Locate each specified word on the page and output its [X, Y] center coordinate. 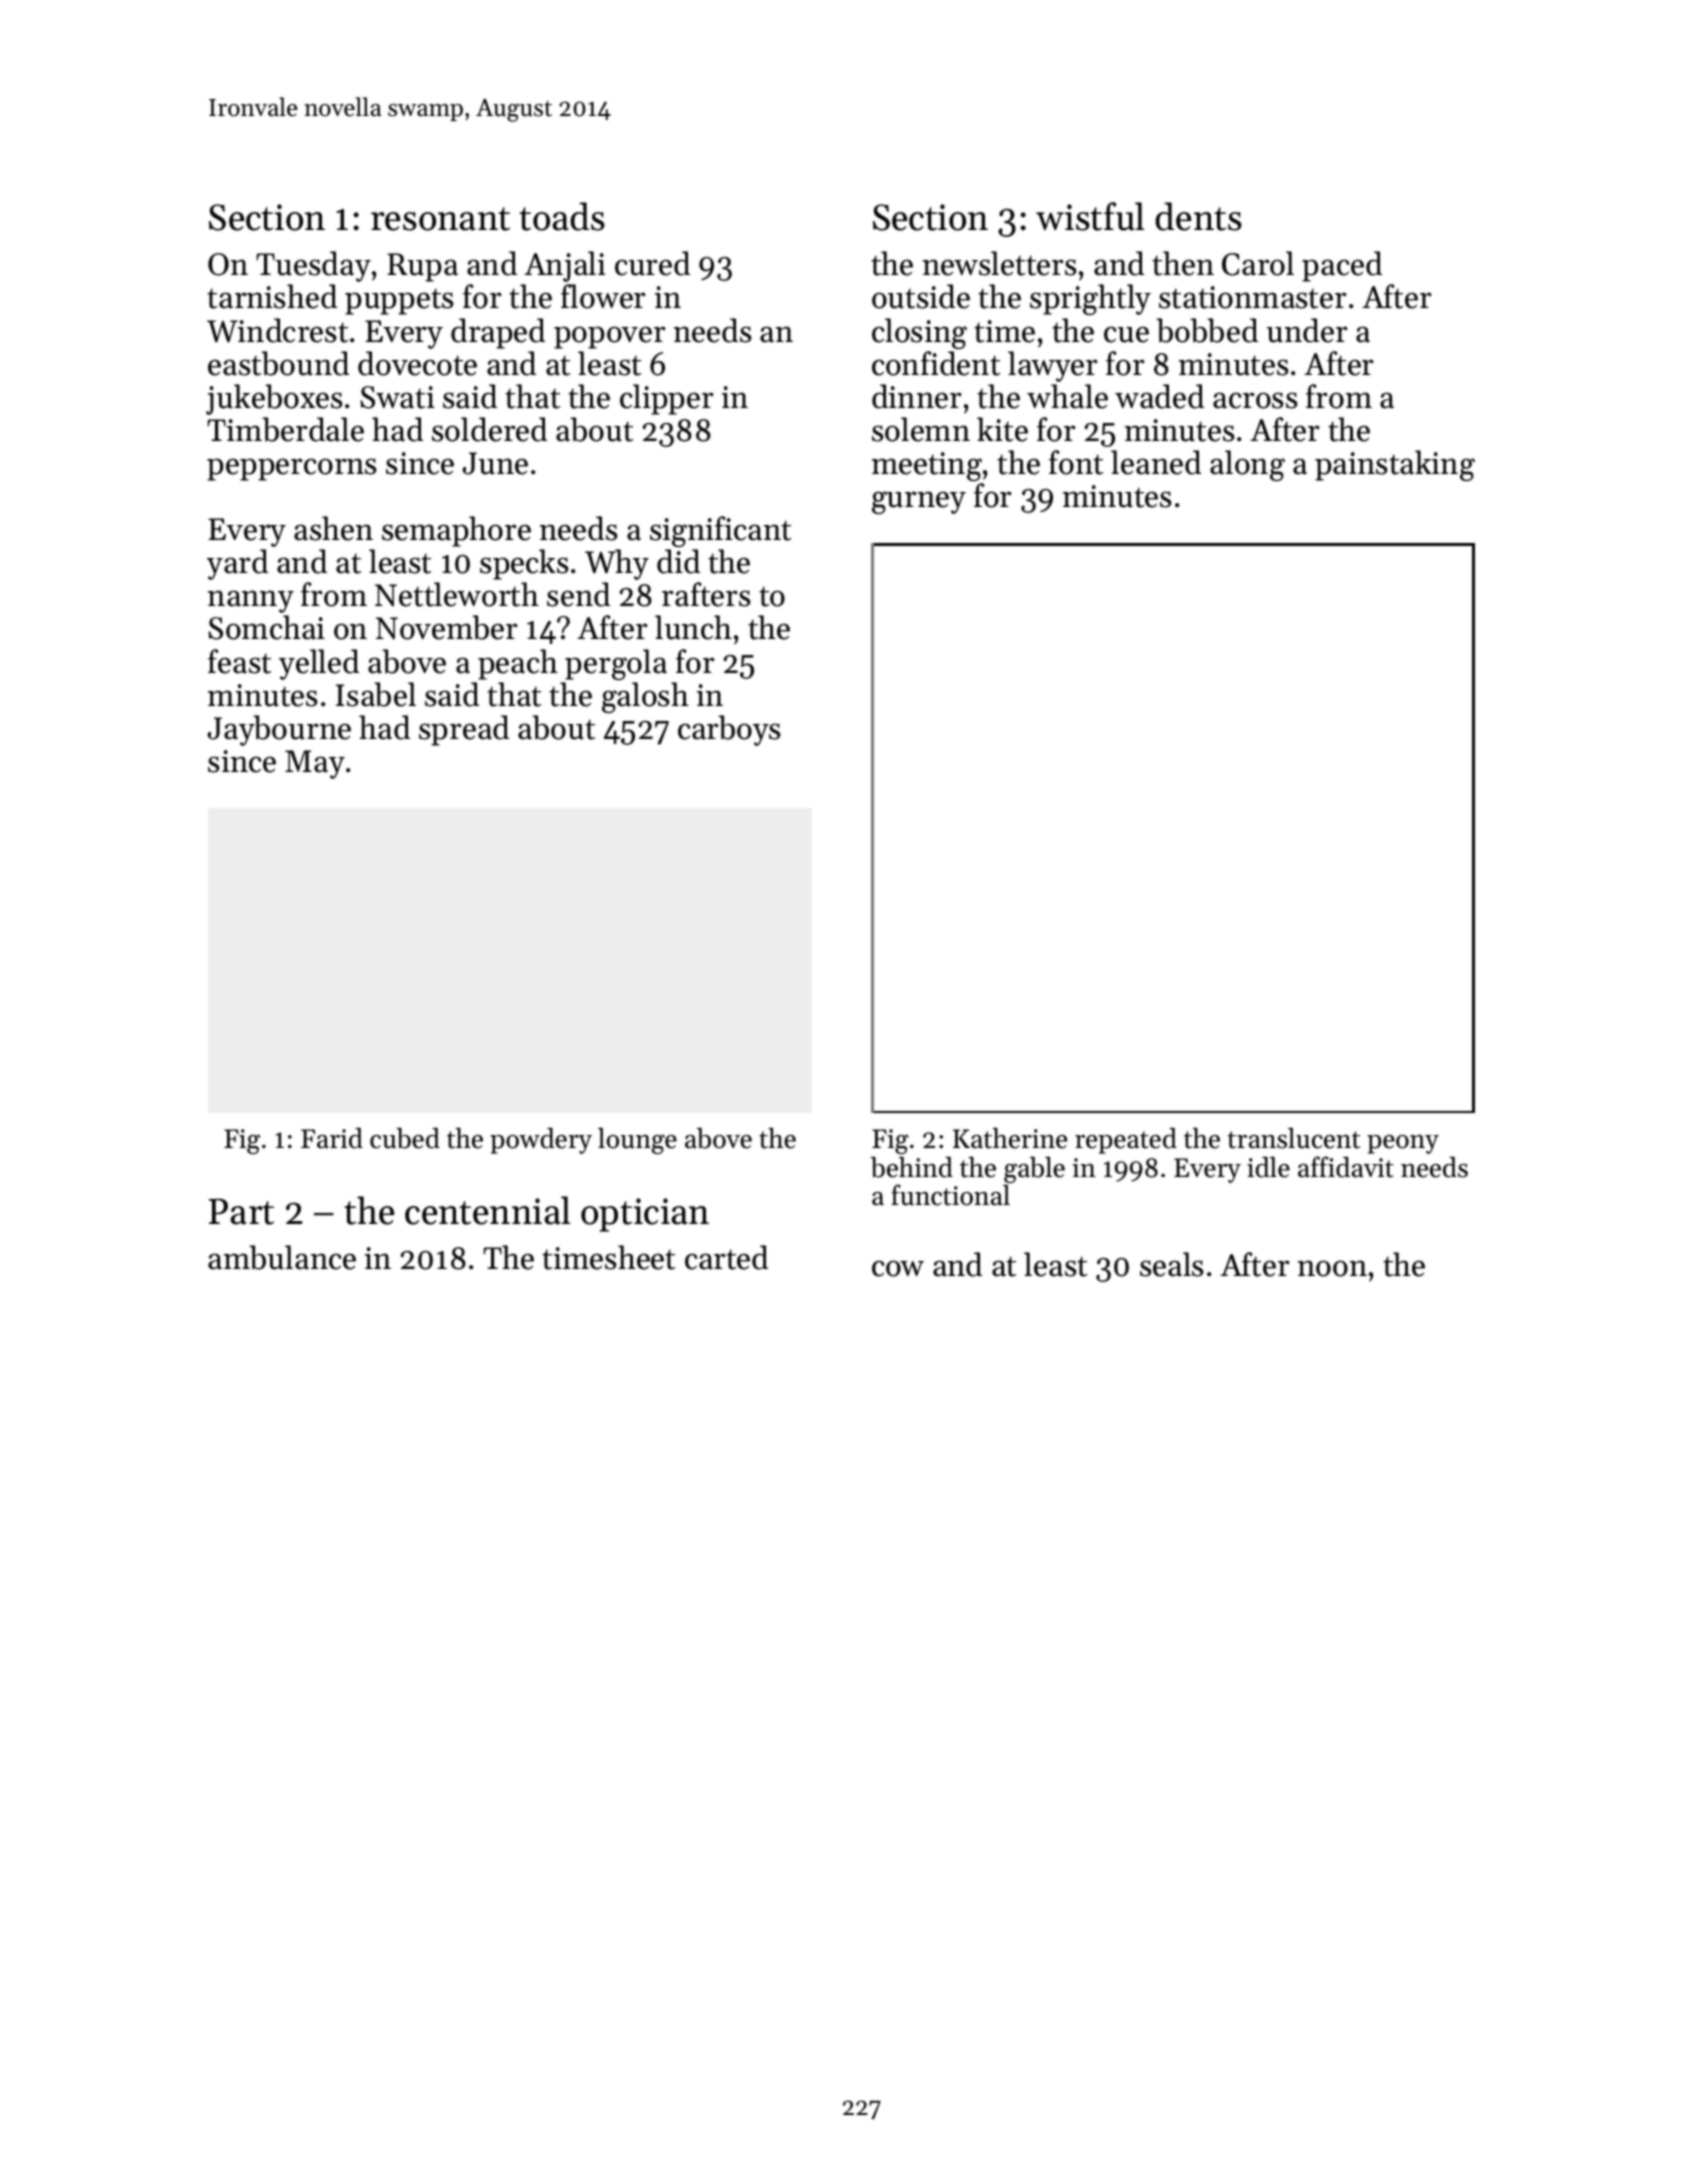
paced [1342, 266]
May [315, 764]
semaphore [456, 531]
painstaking [1395, 465]
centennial [487, 1210]
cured [652, 263]
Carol [1258, 263]
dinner [917, 396]
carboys [729, 730]
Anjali [565, 266]
